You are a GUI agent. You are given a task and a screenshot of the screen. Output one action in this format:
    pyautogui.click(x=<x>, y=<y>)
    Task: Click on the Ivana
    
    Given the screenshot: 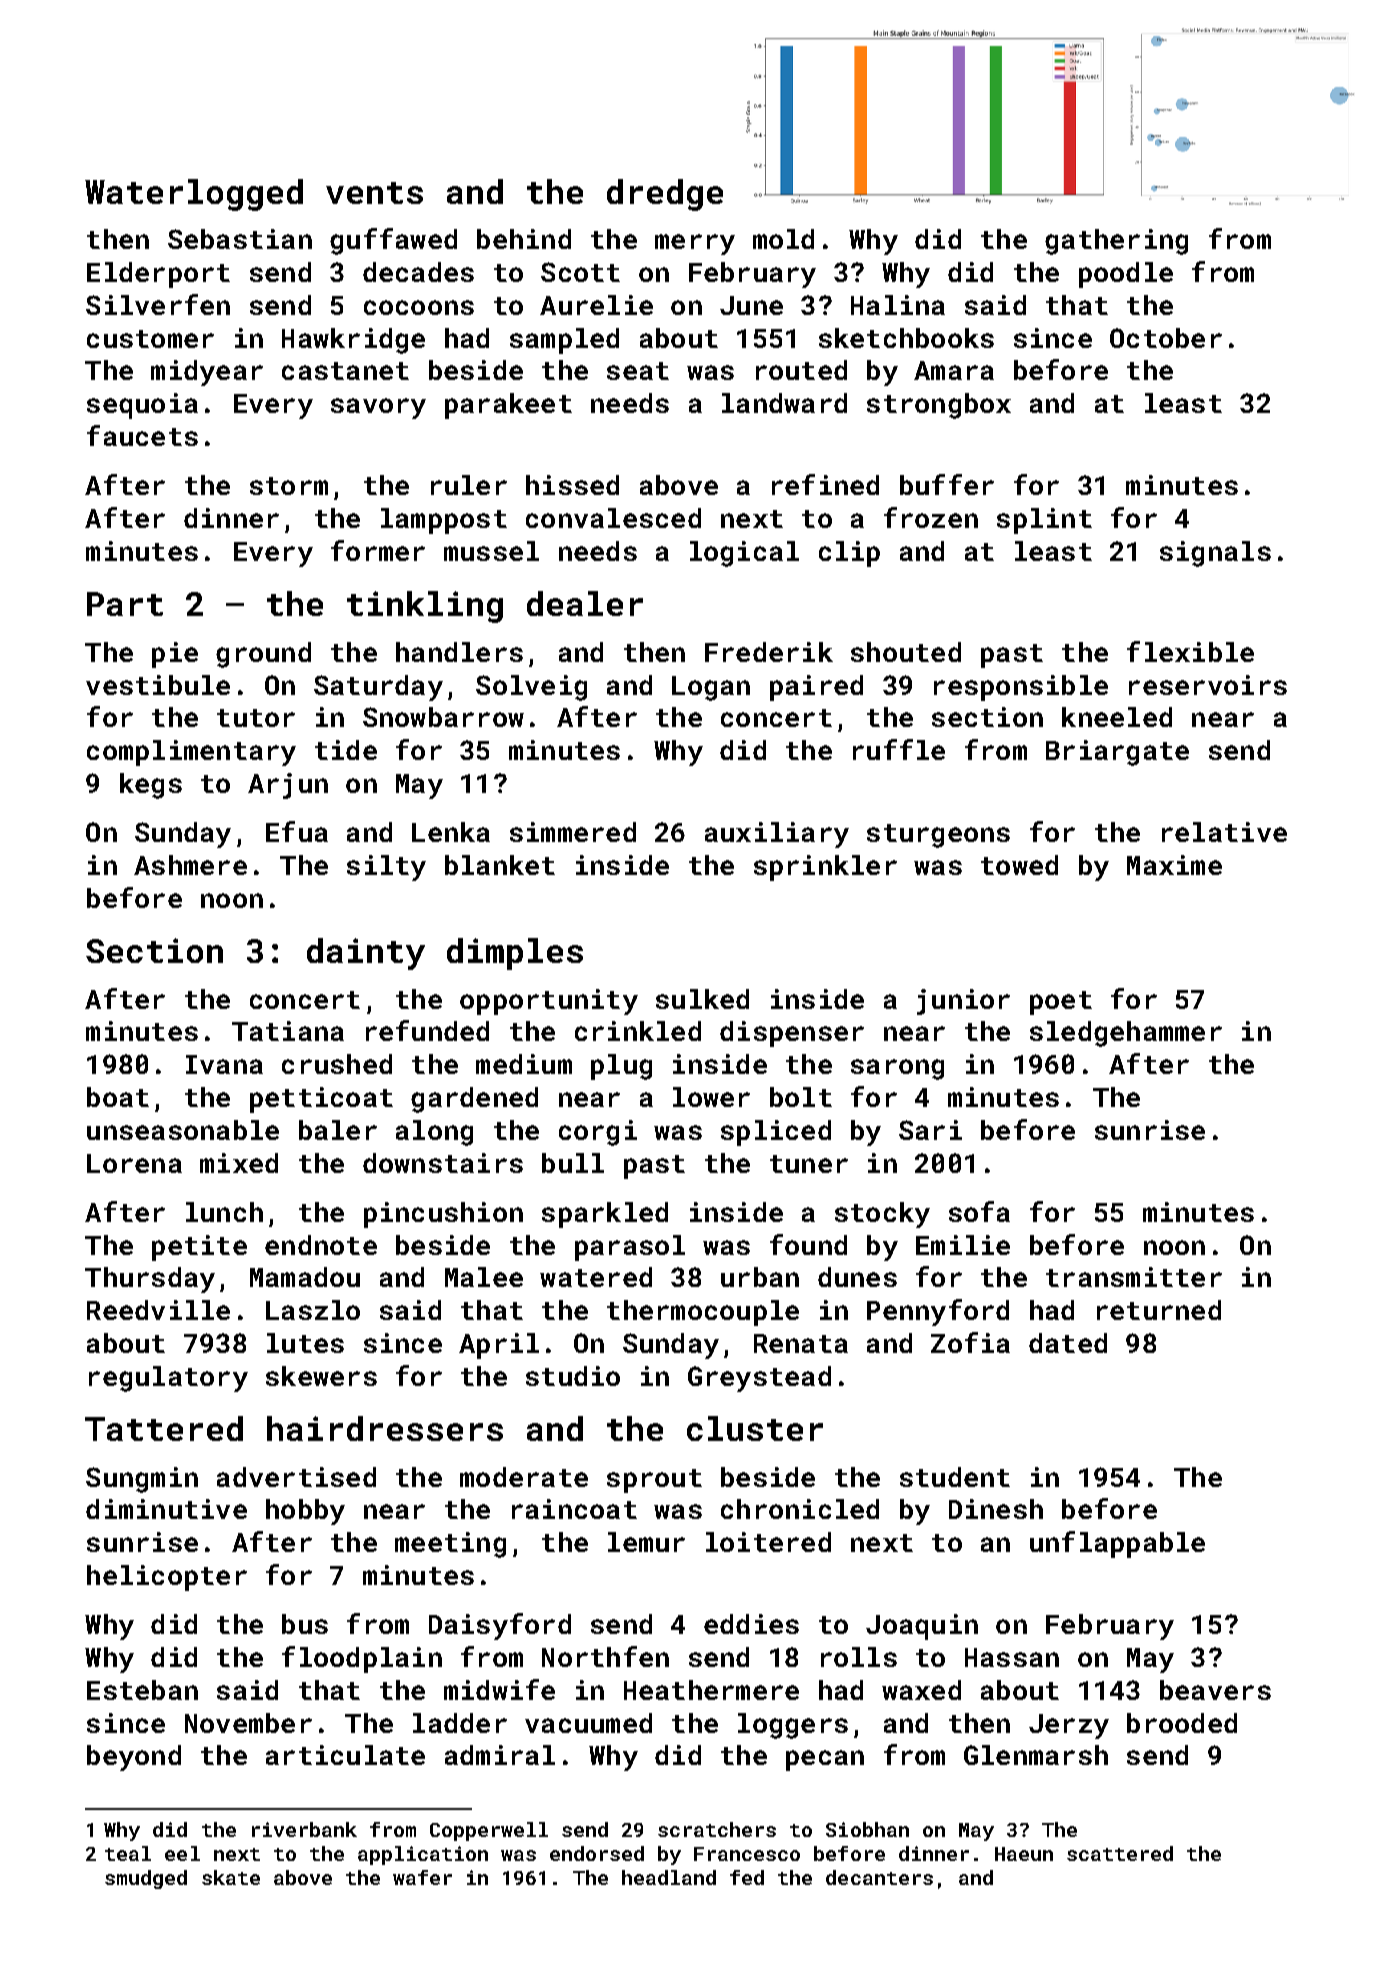 What is the action you would take?
    pyautogui.click(x=224, y=1064)
